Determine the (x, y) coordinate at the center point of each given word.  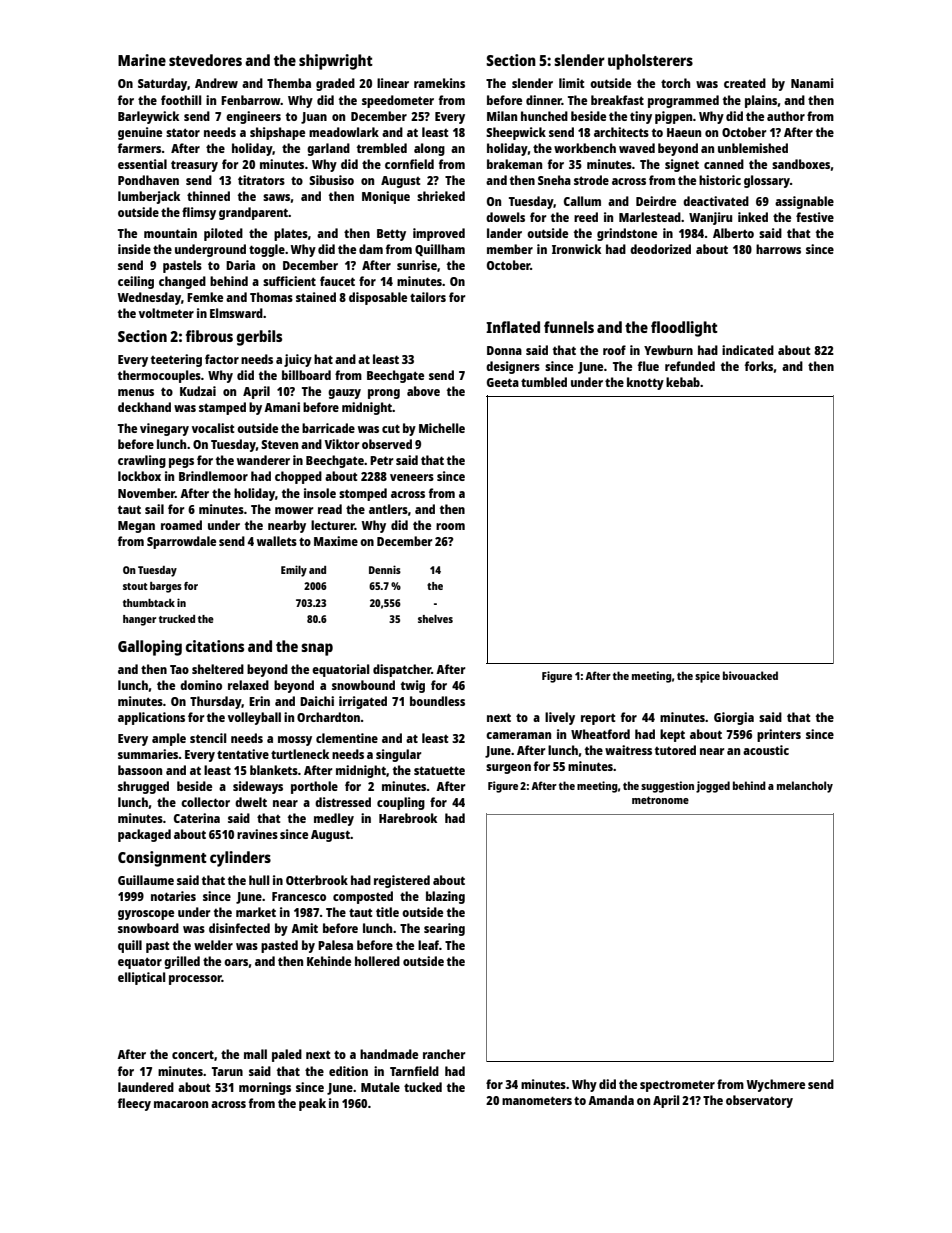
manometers (537, 1100)
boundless (437, 701)
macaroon (181, 1104)
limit (571, 83)
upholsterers (650, 62)
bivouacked (750, 675)
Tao (179, 669)
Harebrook (408, 818)
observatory (759, 1101)
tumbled (544, 382)
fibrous (209, 336)
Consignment (162, 859)
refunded (690, 366)
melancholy (805, 787)
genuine (140, 133)
